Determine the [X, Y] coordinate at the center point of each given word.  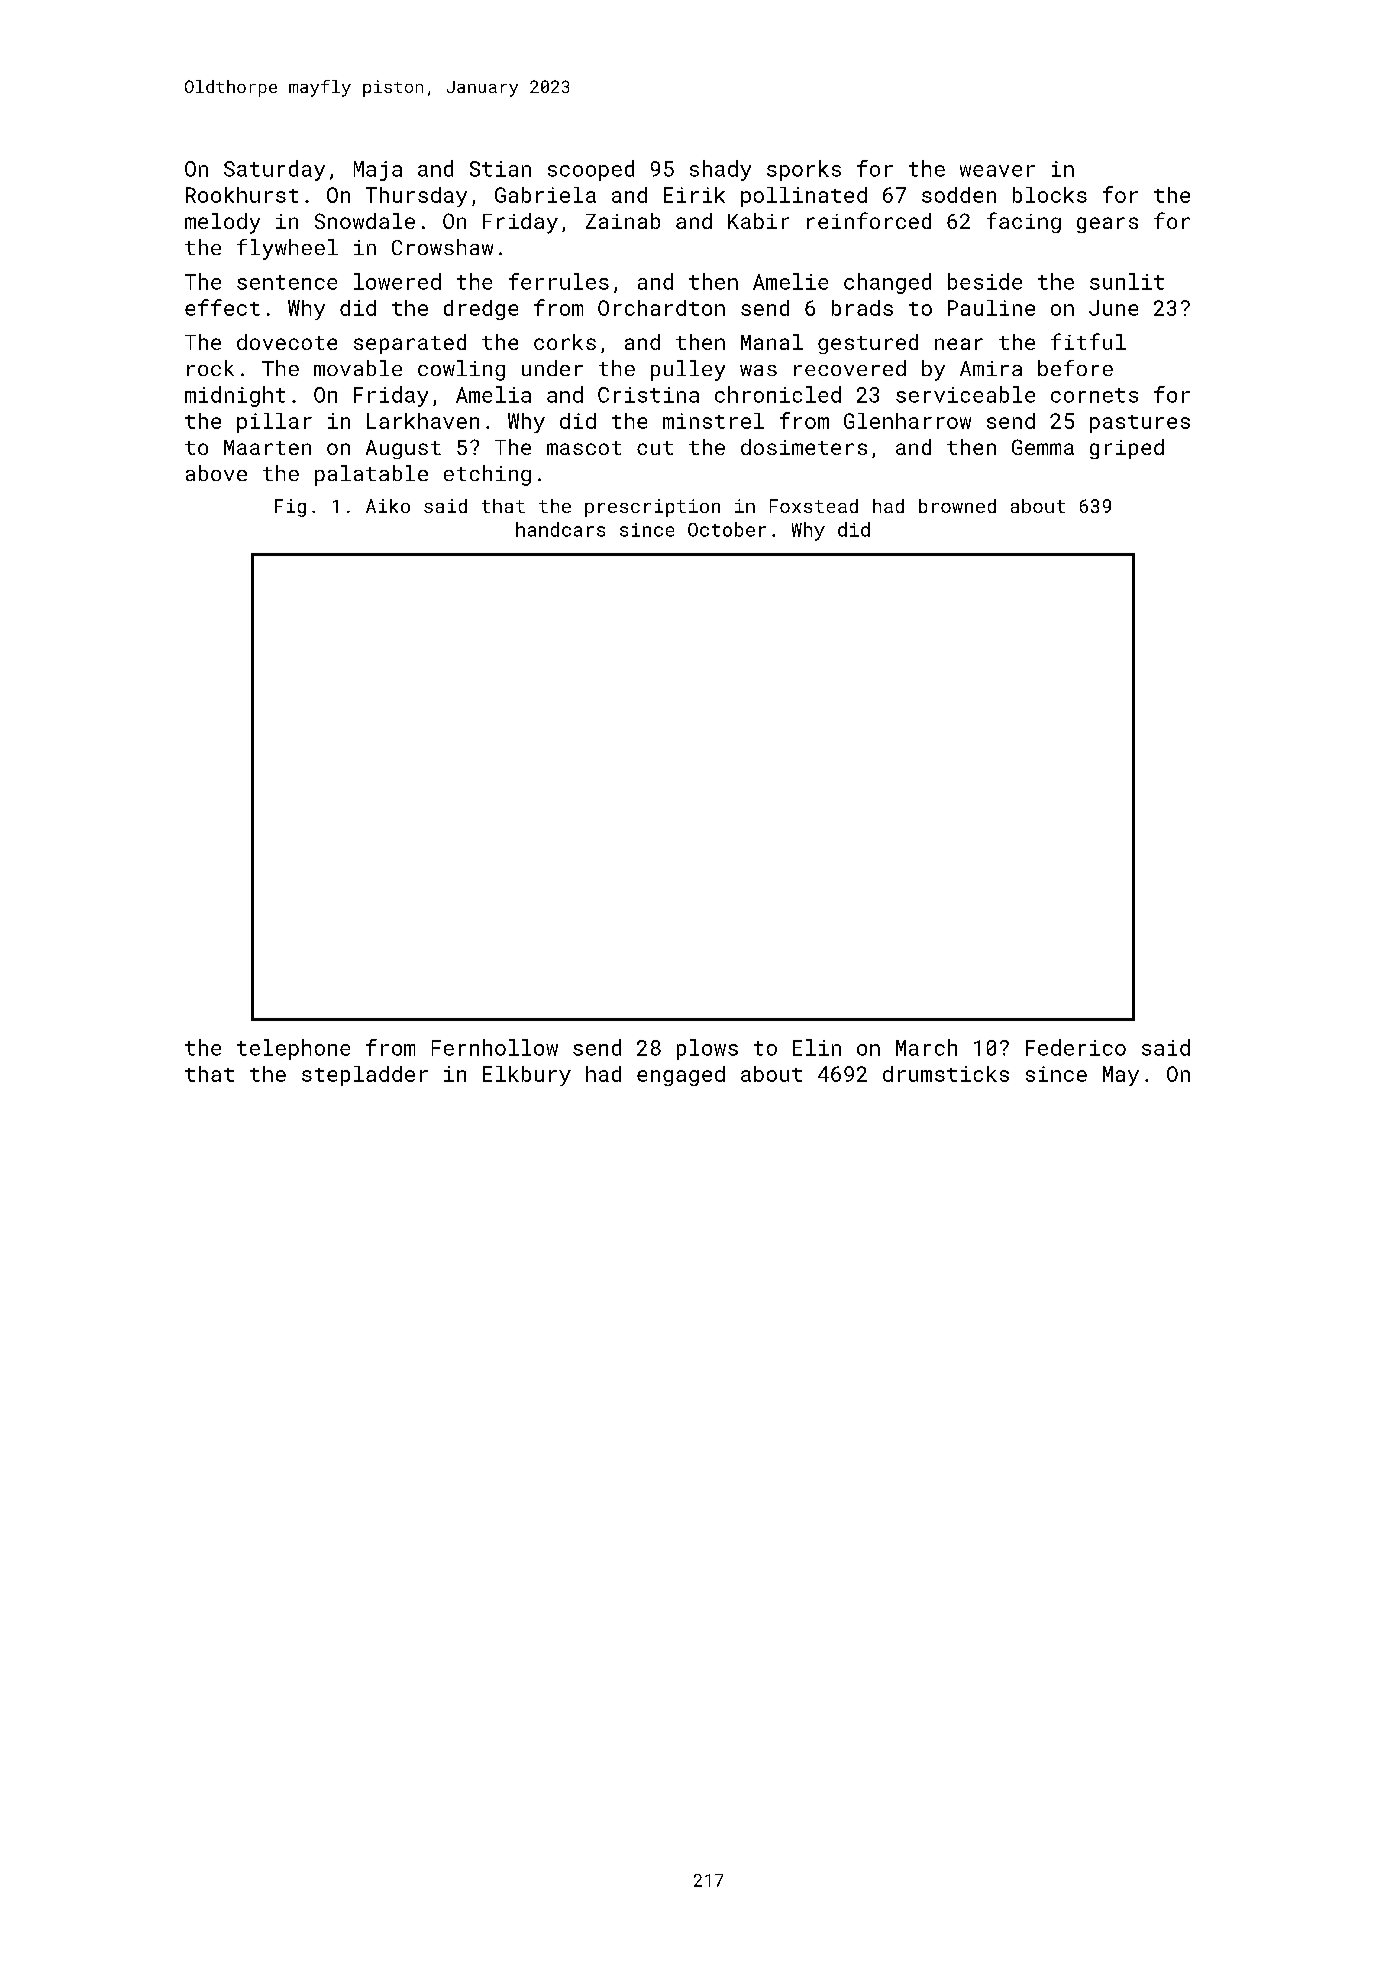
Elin [817, 1047]
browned [957, 506]
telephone [293, 1049]
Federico [1076, 1047]
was [758, 370]
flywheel [287, 249]
